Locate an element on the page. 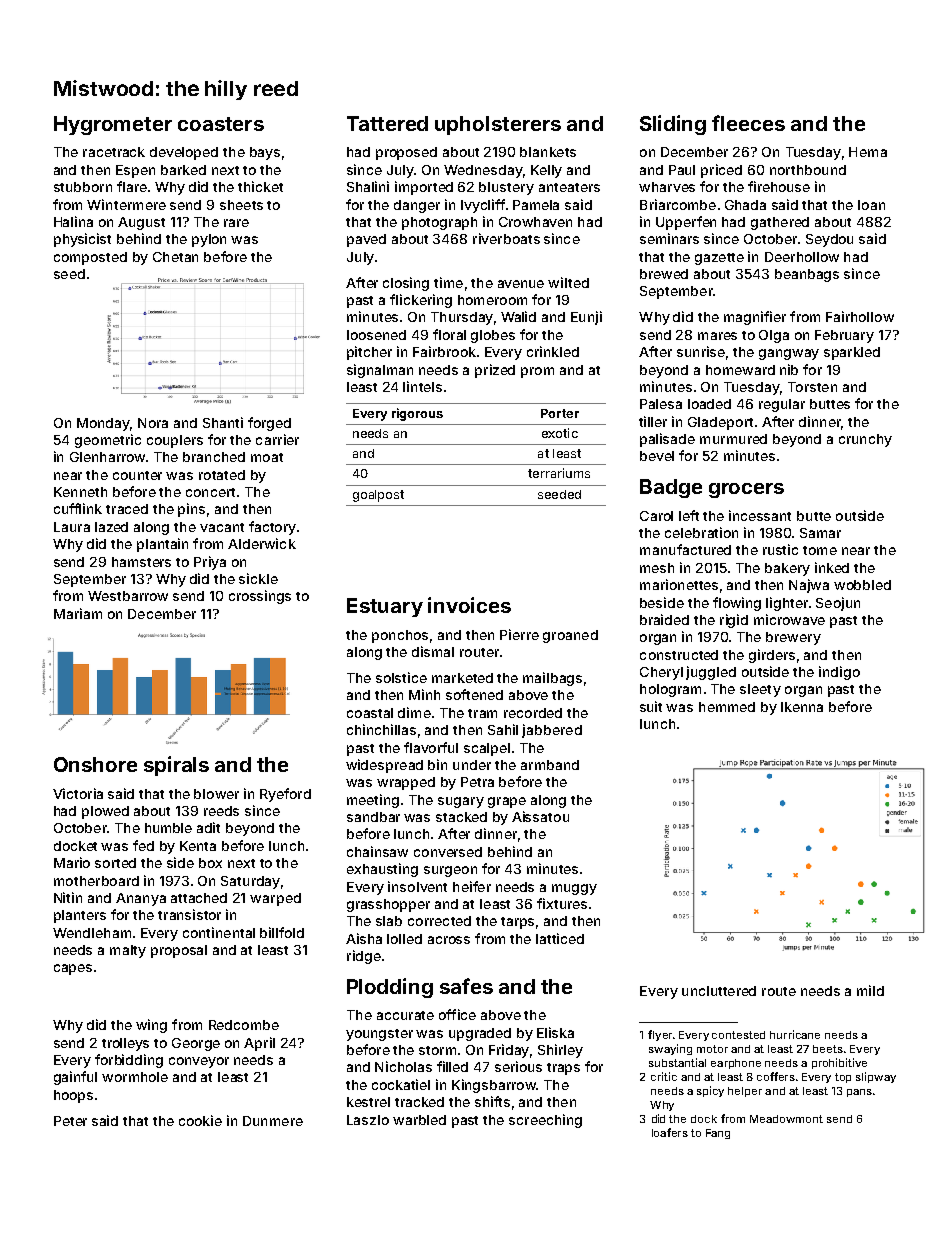  Mariam is located at coordinates (78, 613).
